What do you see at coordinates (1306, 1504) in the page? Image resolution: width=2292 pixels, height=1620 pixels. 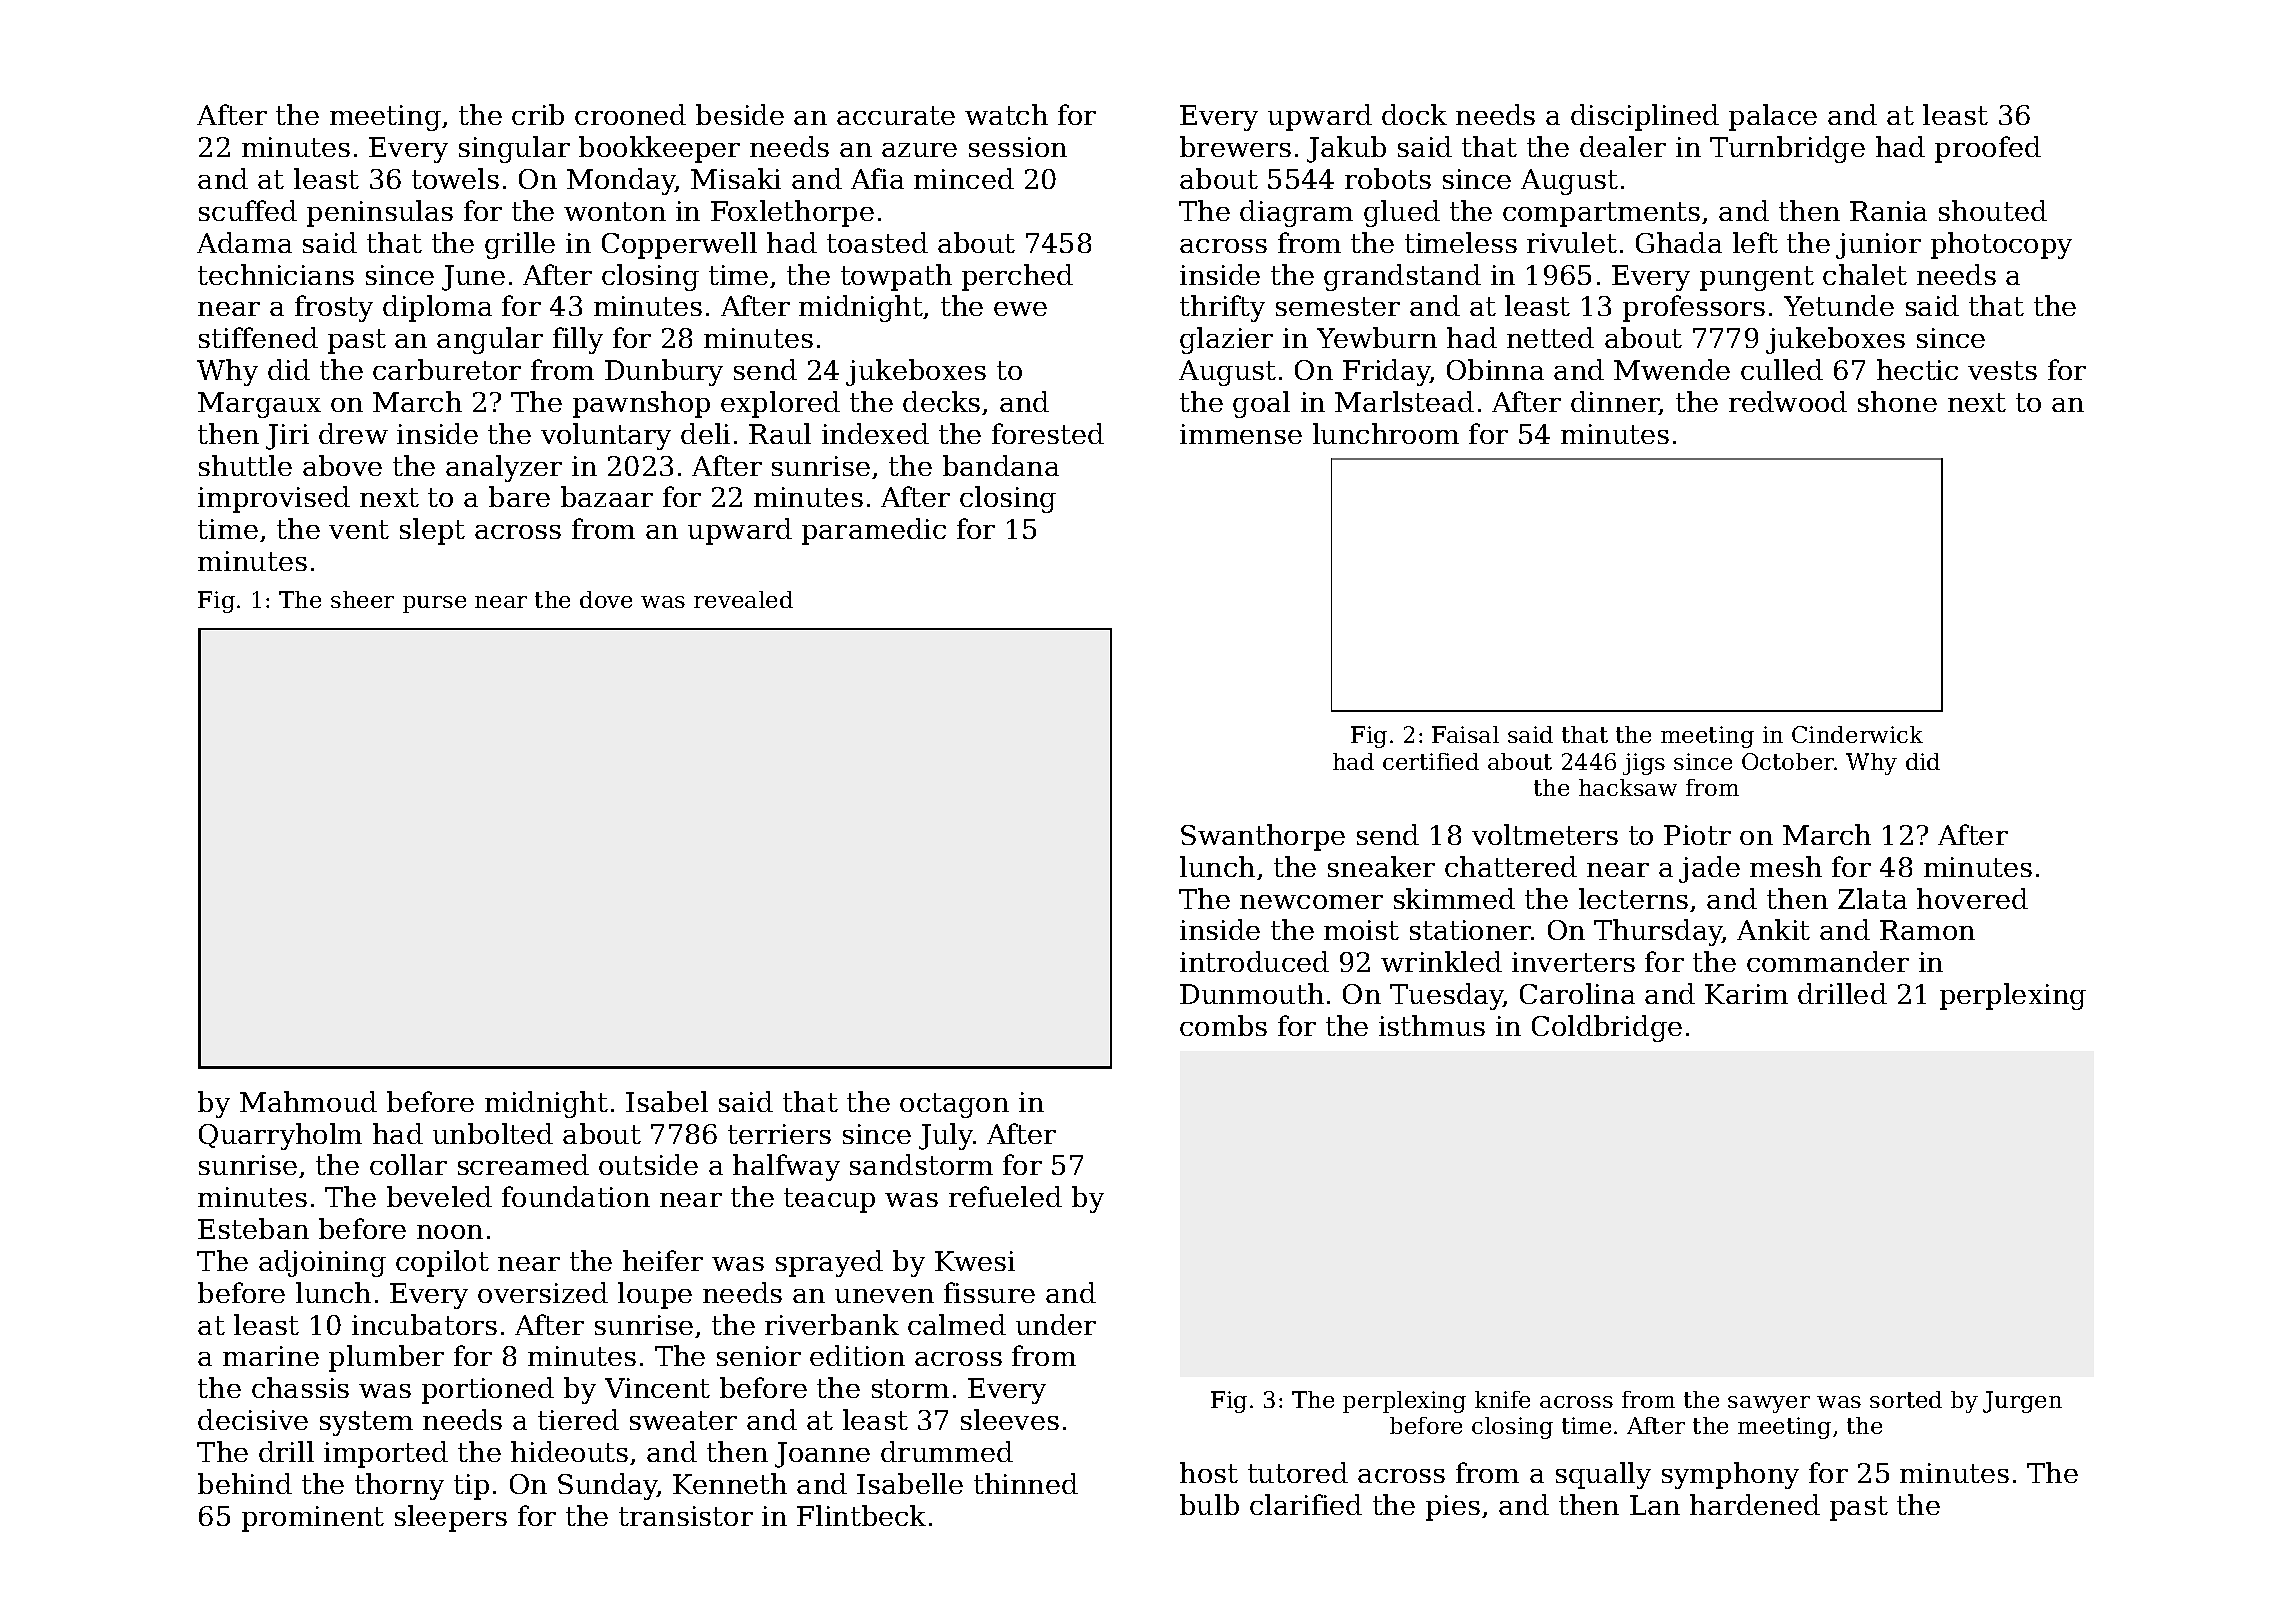 I see `clarified` at bounding box center [1306, 1504].
